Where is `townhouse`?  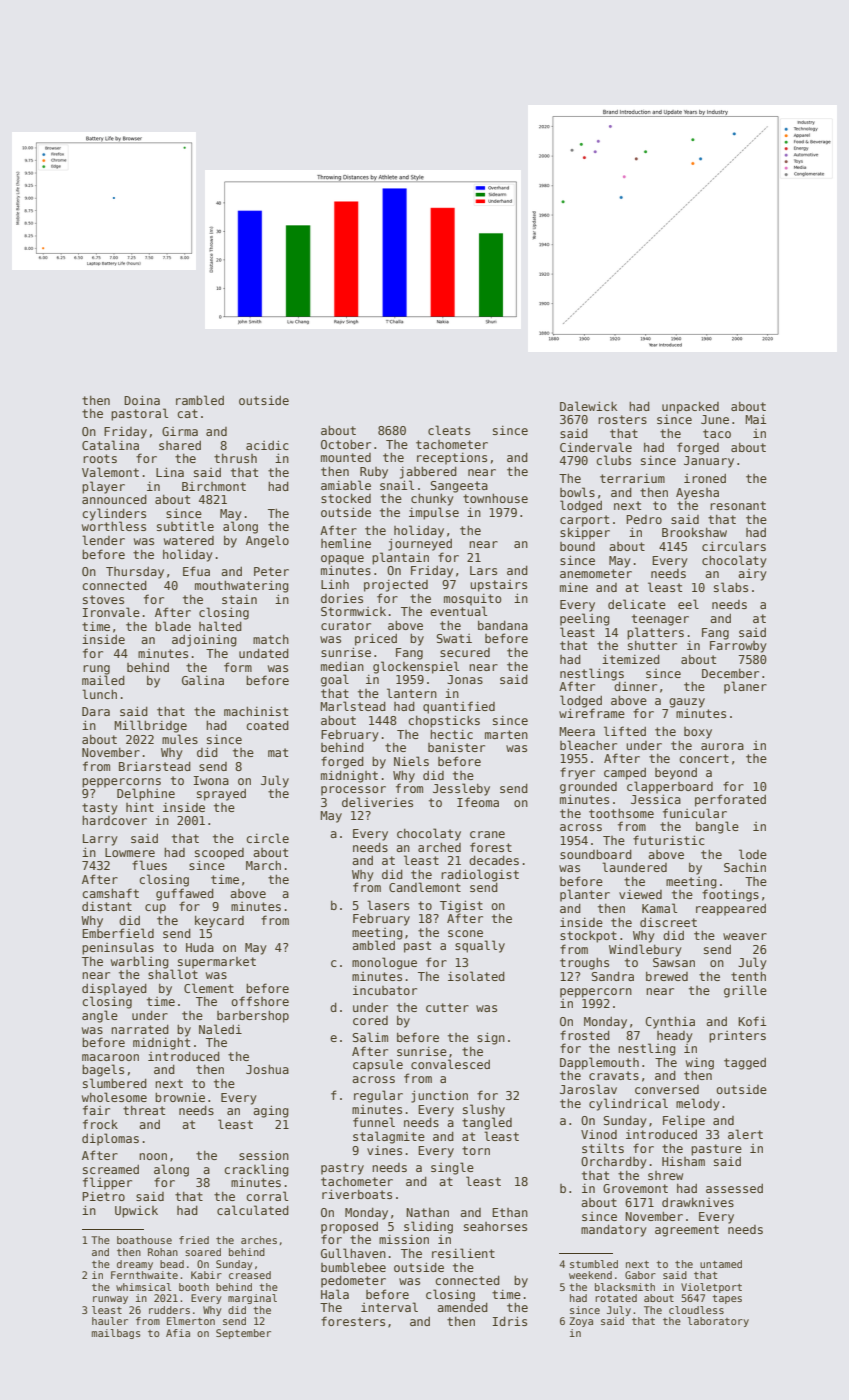
townhouse is located at coordinates (495, 498).
